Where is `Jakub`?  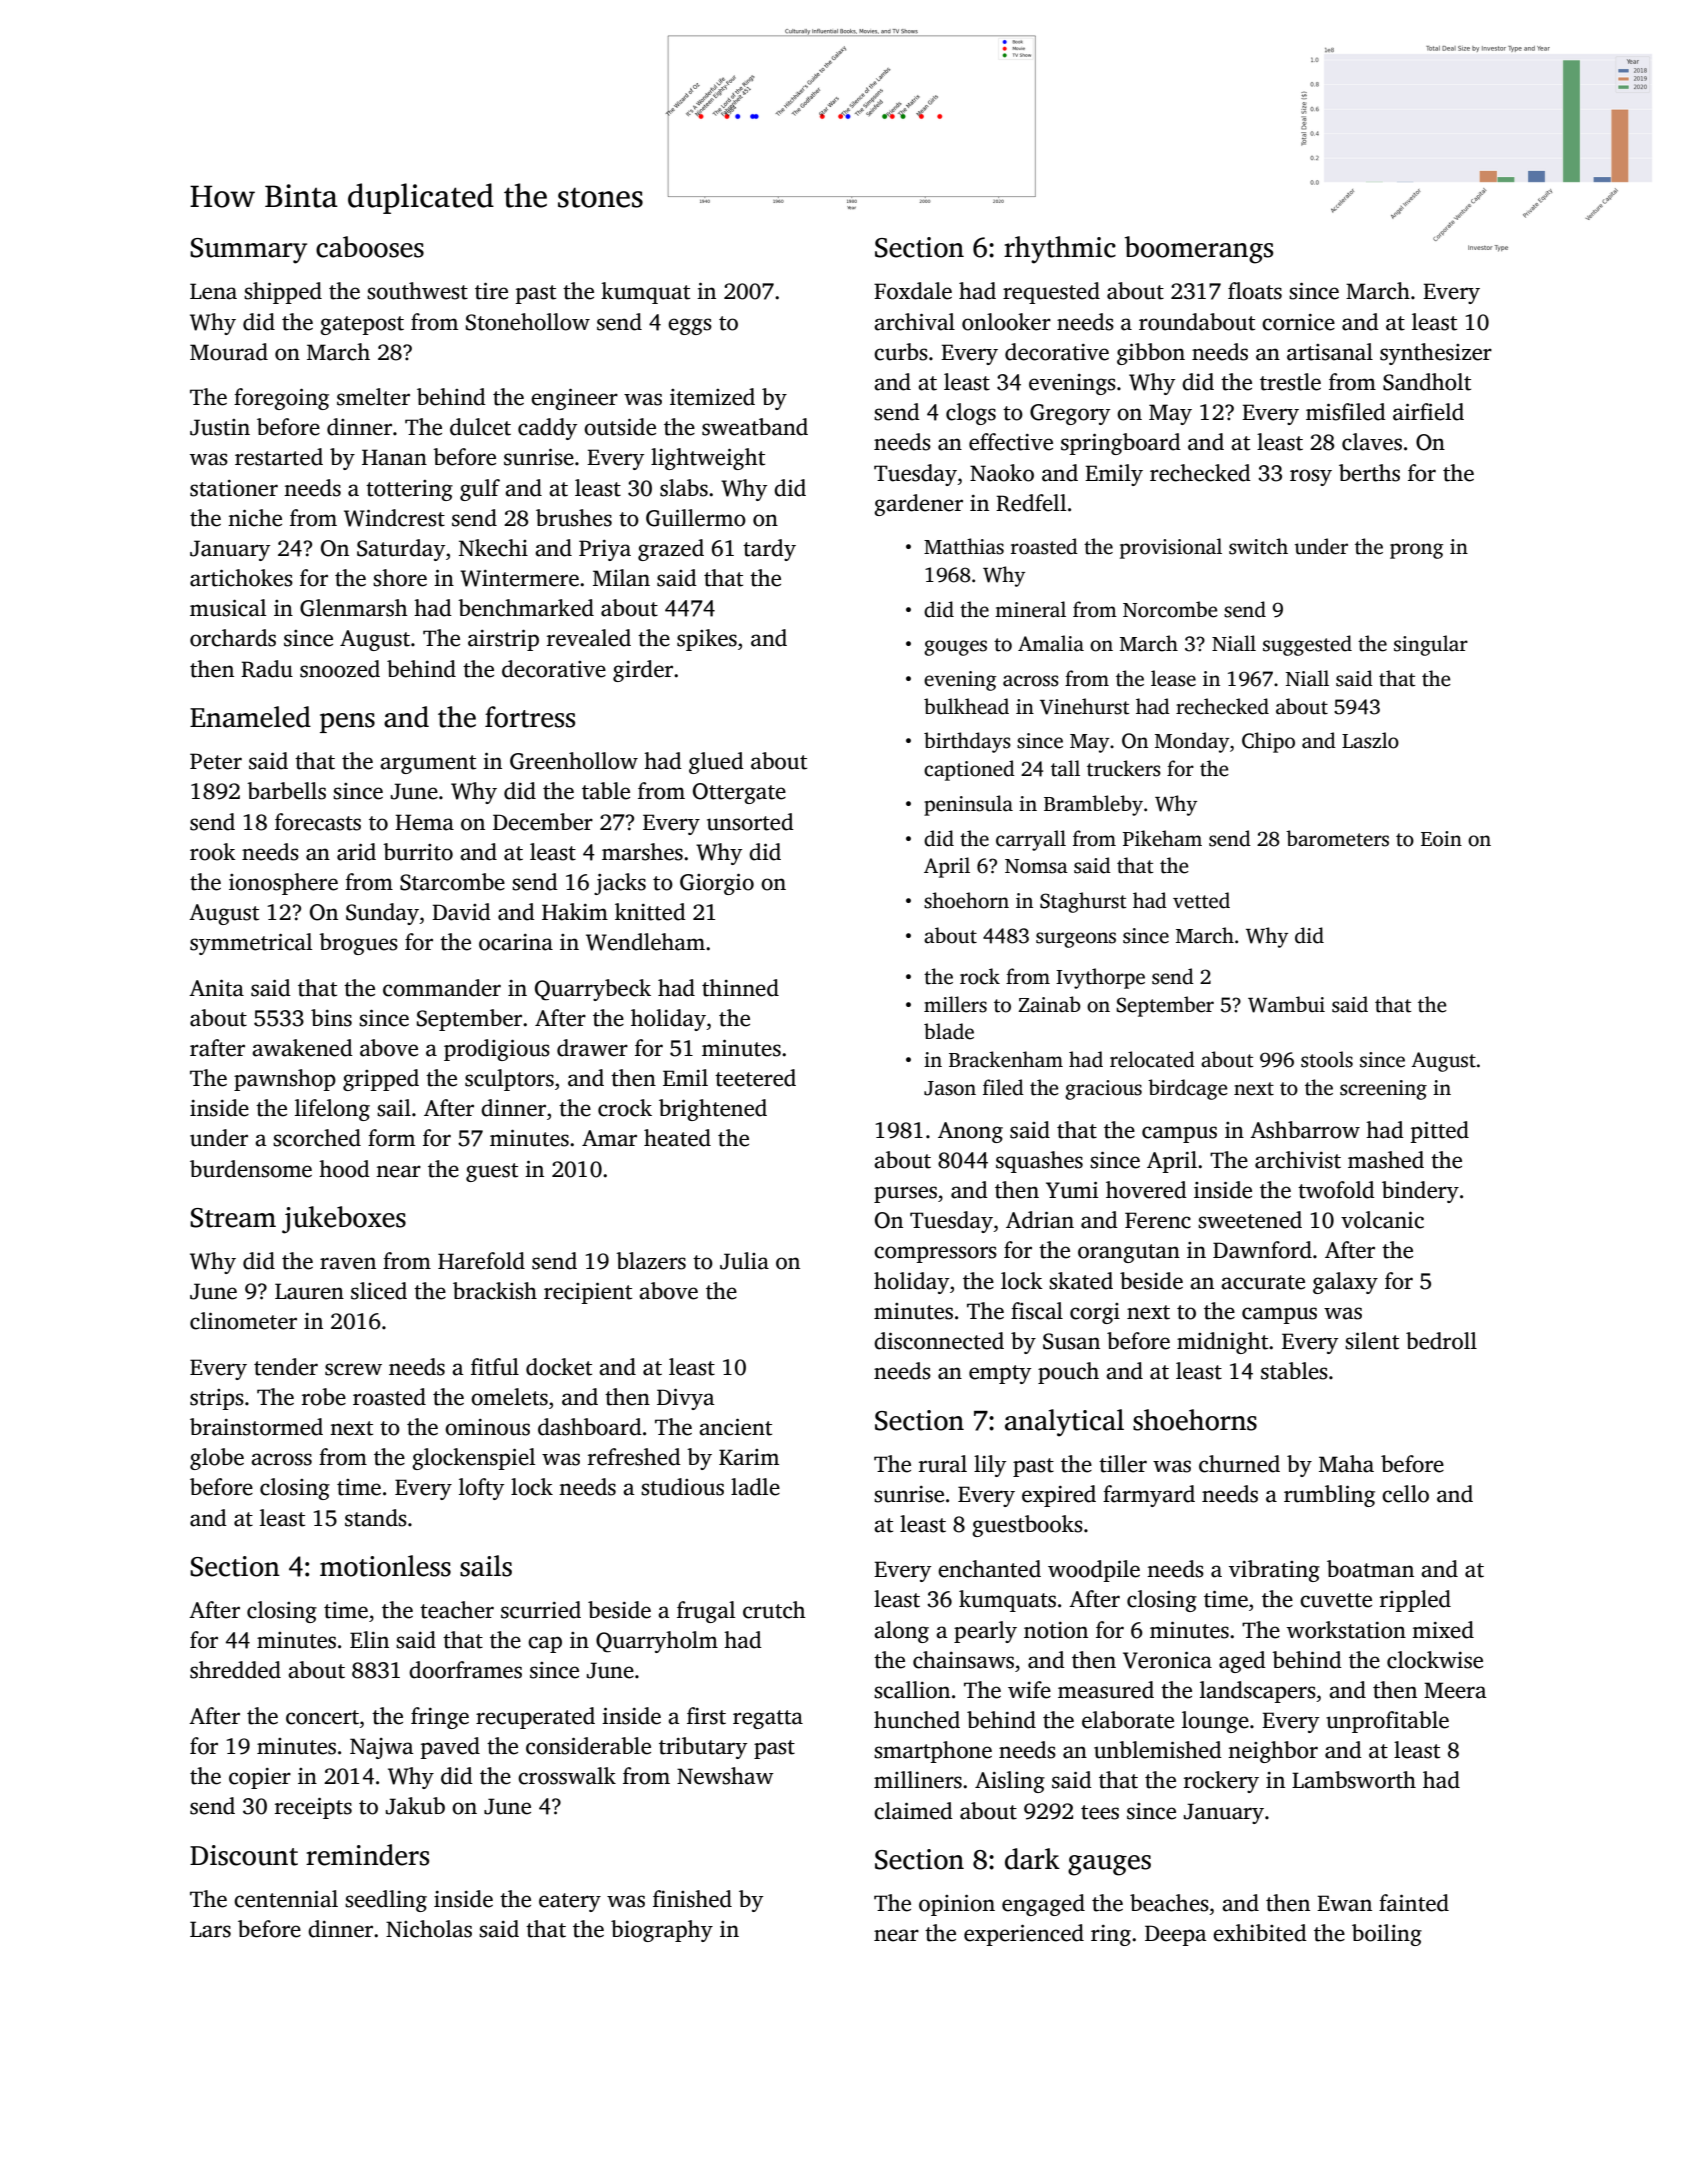 Jakub is located at coordinates (415, 1806).
